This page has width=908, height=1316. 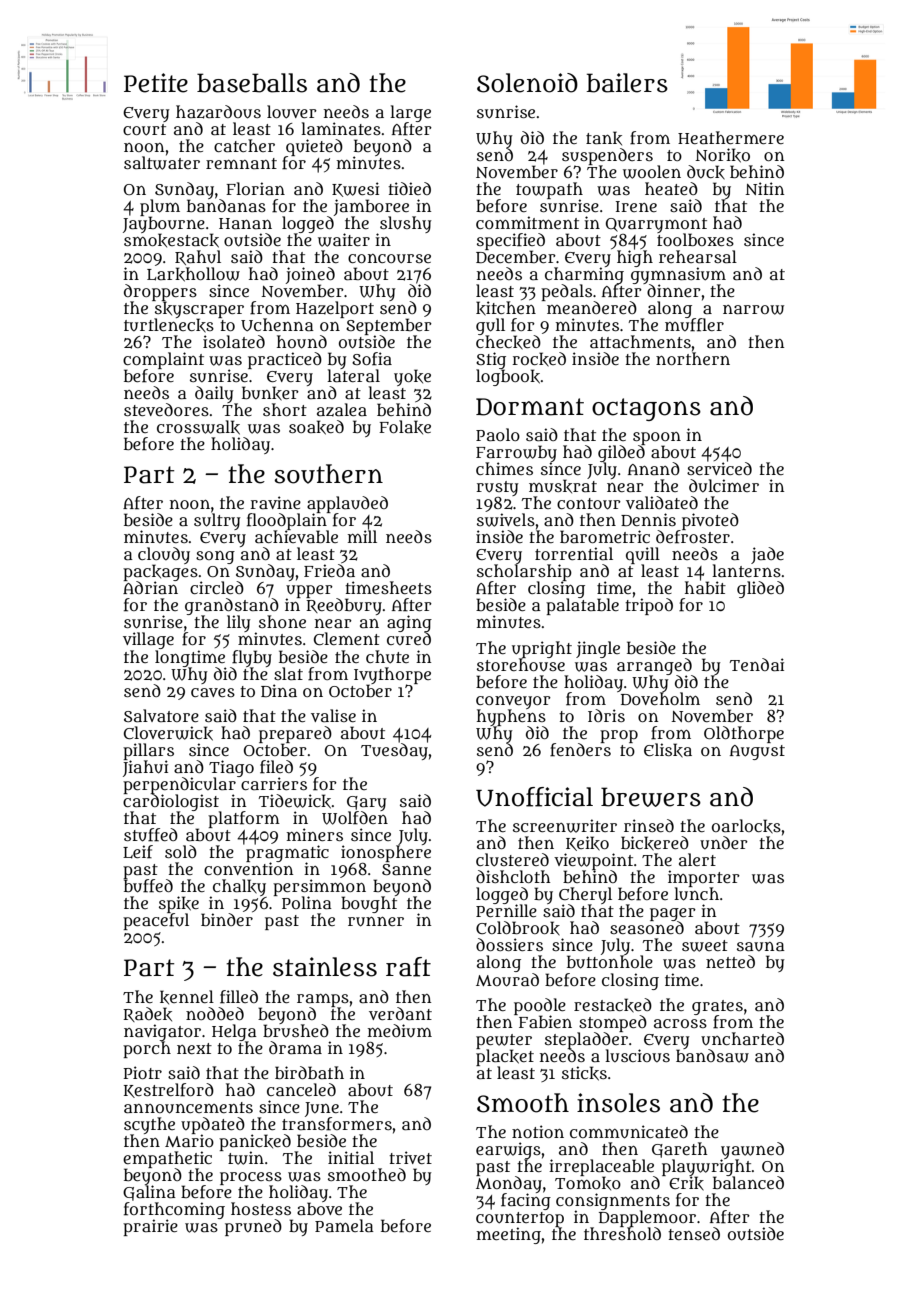 What do you see at coordinates (731, 137) in the page?
I see `Heathermere` at bounding box center [731, 137].
